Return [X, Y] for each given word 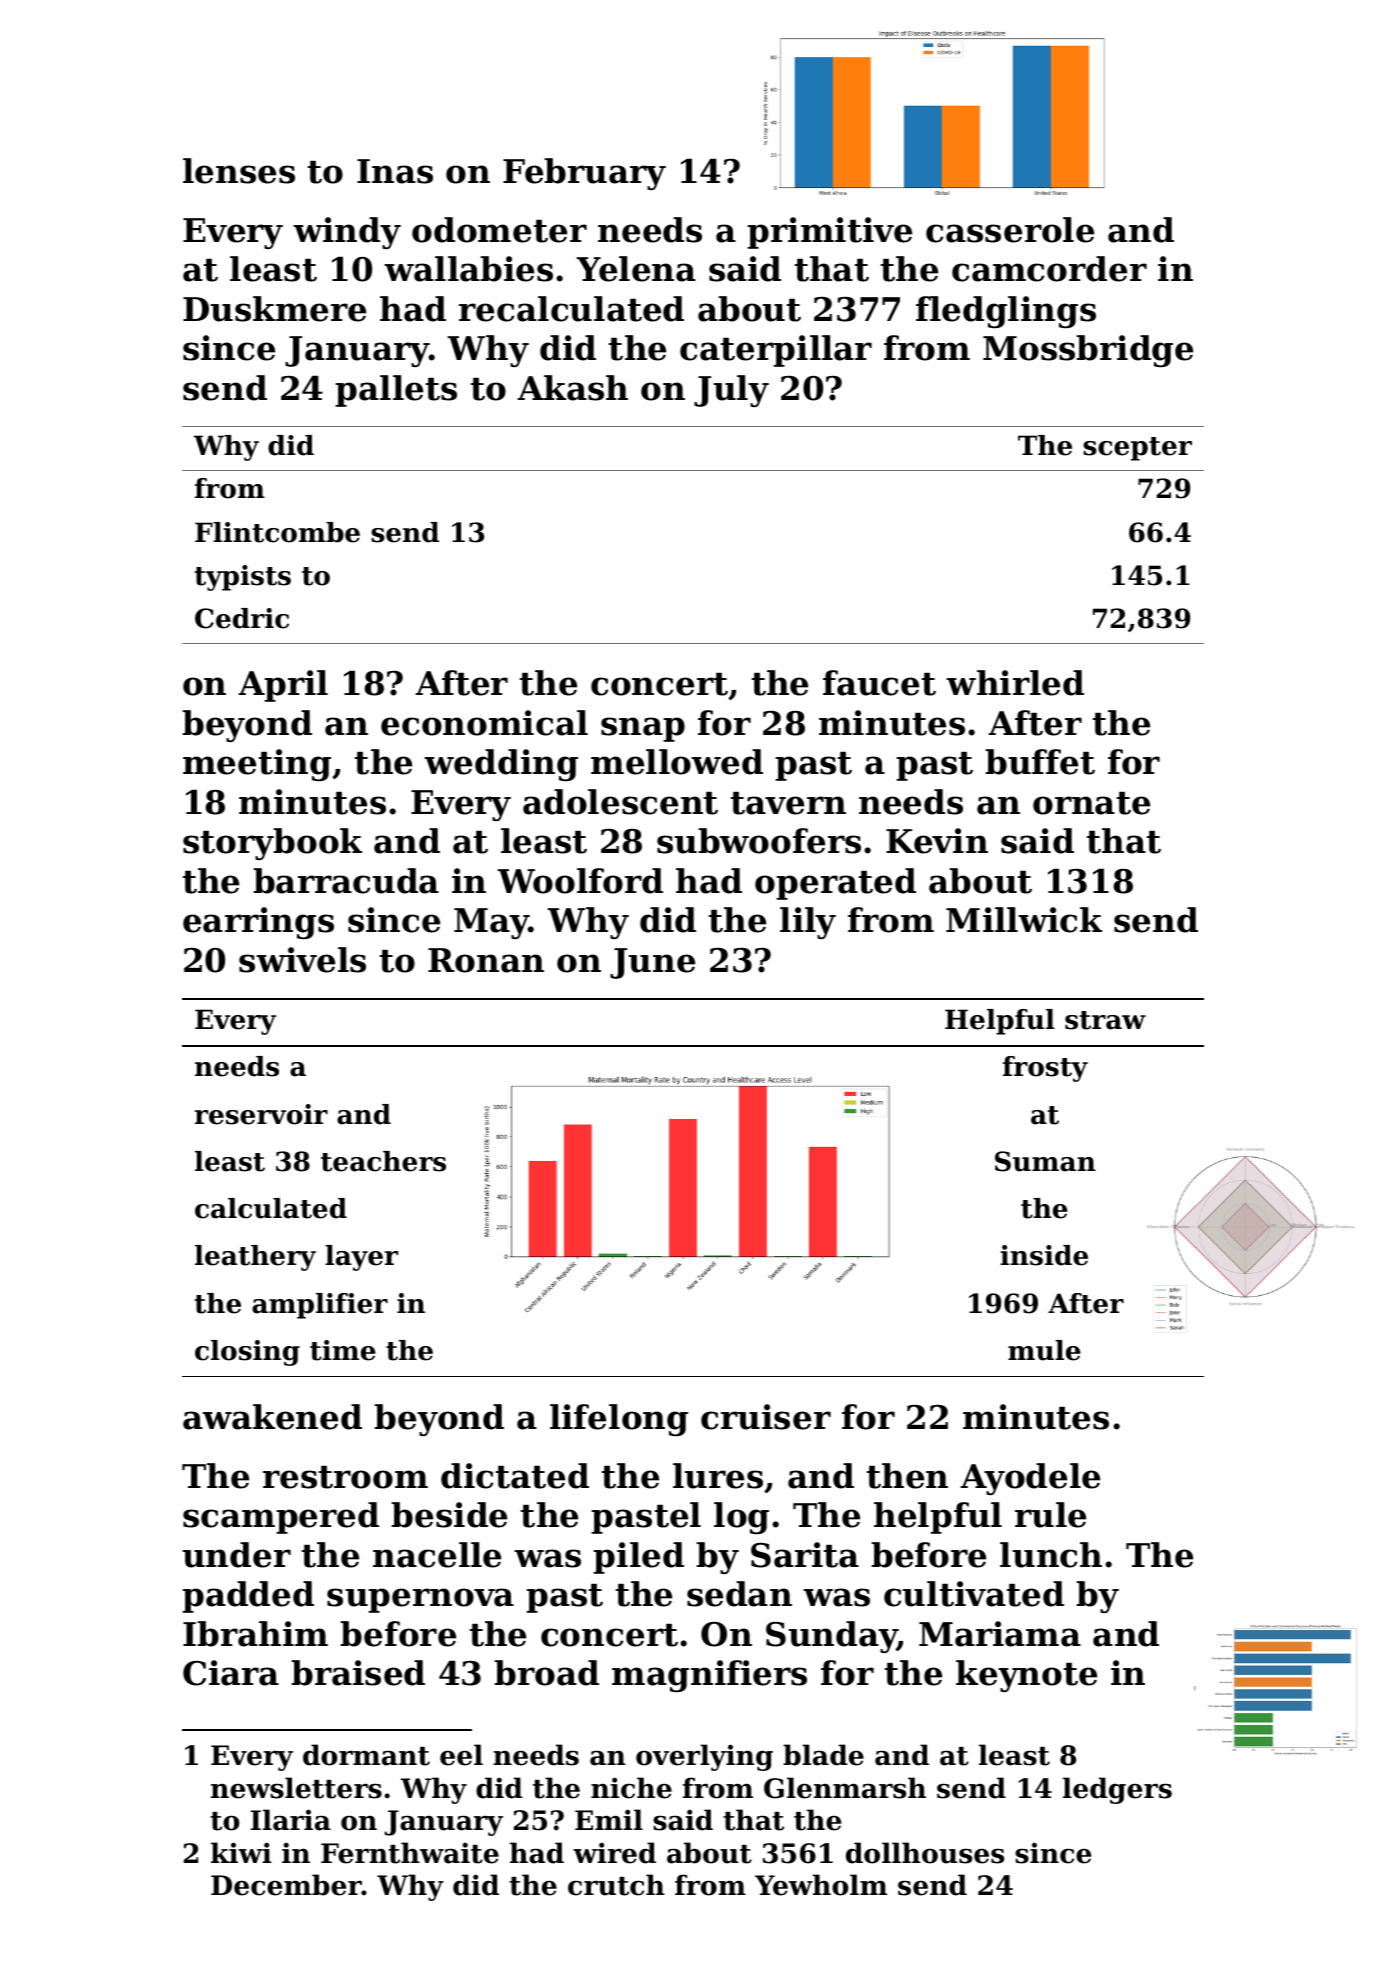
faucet [879, 683]
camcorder [1049, 269]
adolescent [620, 802]
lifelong [619, 1420]
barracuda [346, 881]
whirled [1015, 683]
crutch [616, 1885]
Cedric [242, 618]
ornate [1091, 803]
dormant [366, 1755]
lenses [239, 171]
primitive [829, 233]
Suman [1045, 1161]
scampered [281, 1518]
